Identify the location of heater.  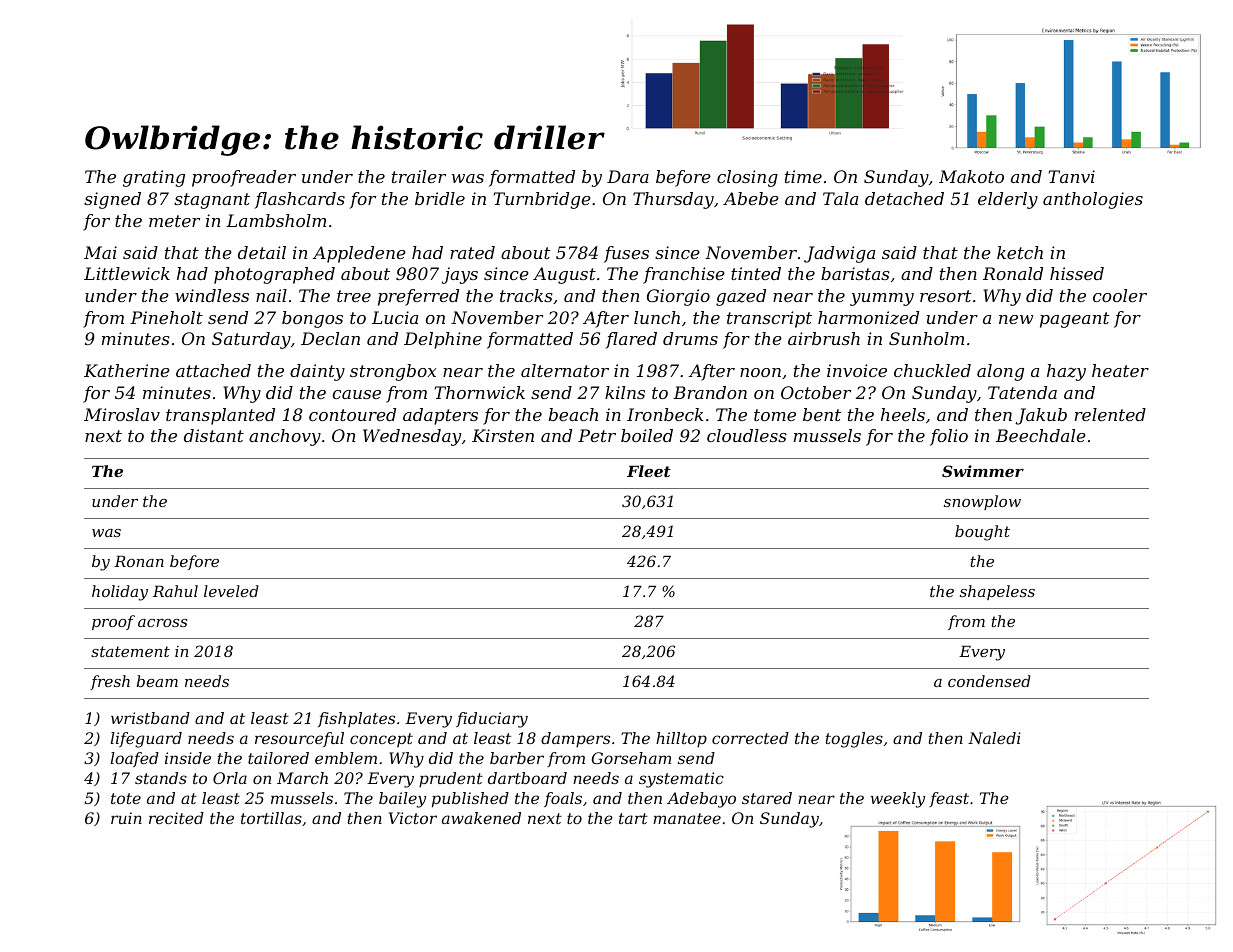
(1120, 370).
